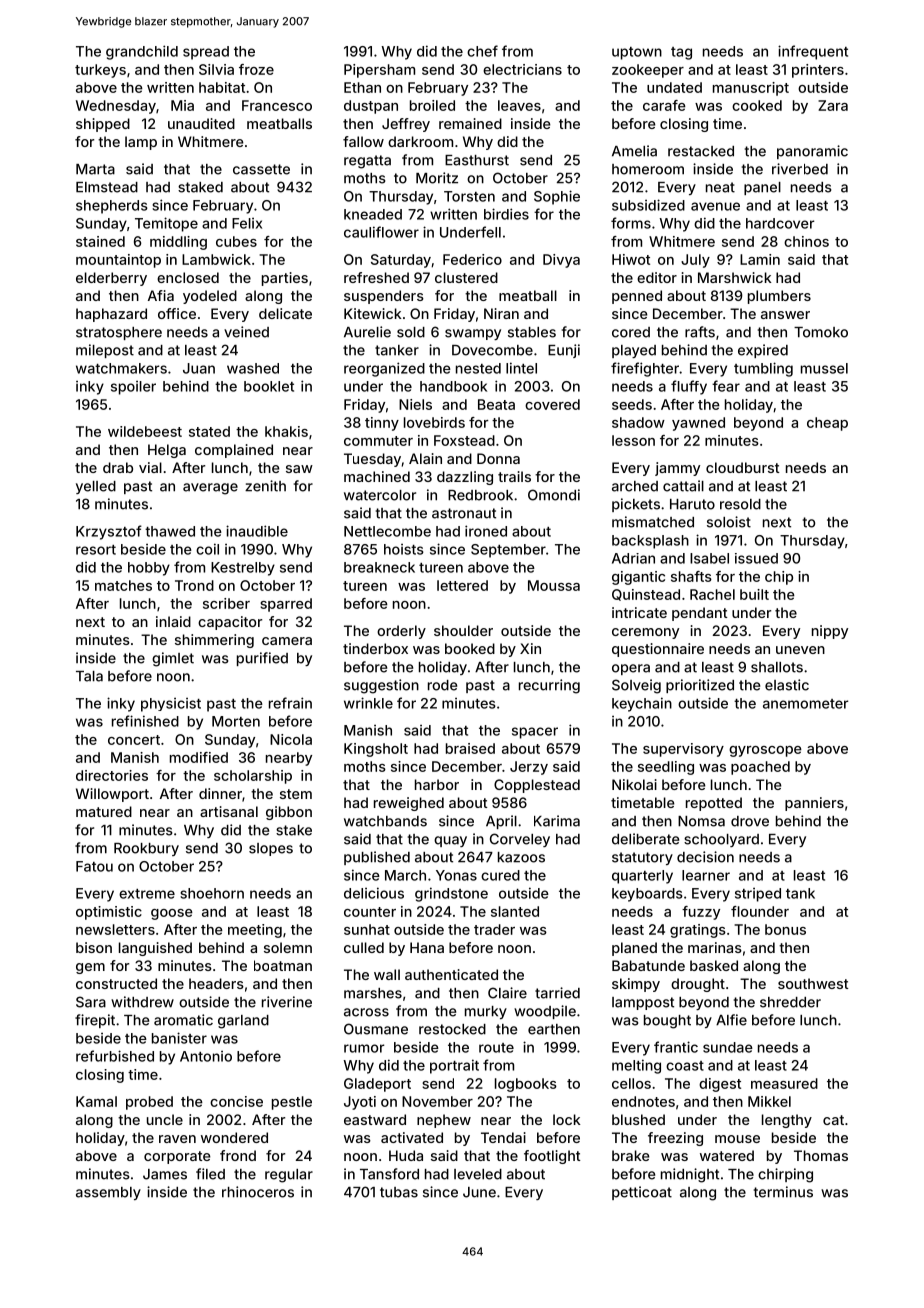  What do you see at coordinates (210, 1174) in the image?
I see `filed` at bounding box center [210, 1174].
